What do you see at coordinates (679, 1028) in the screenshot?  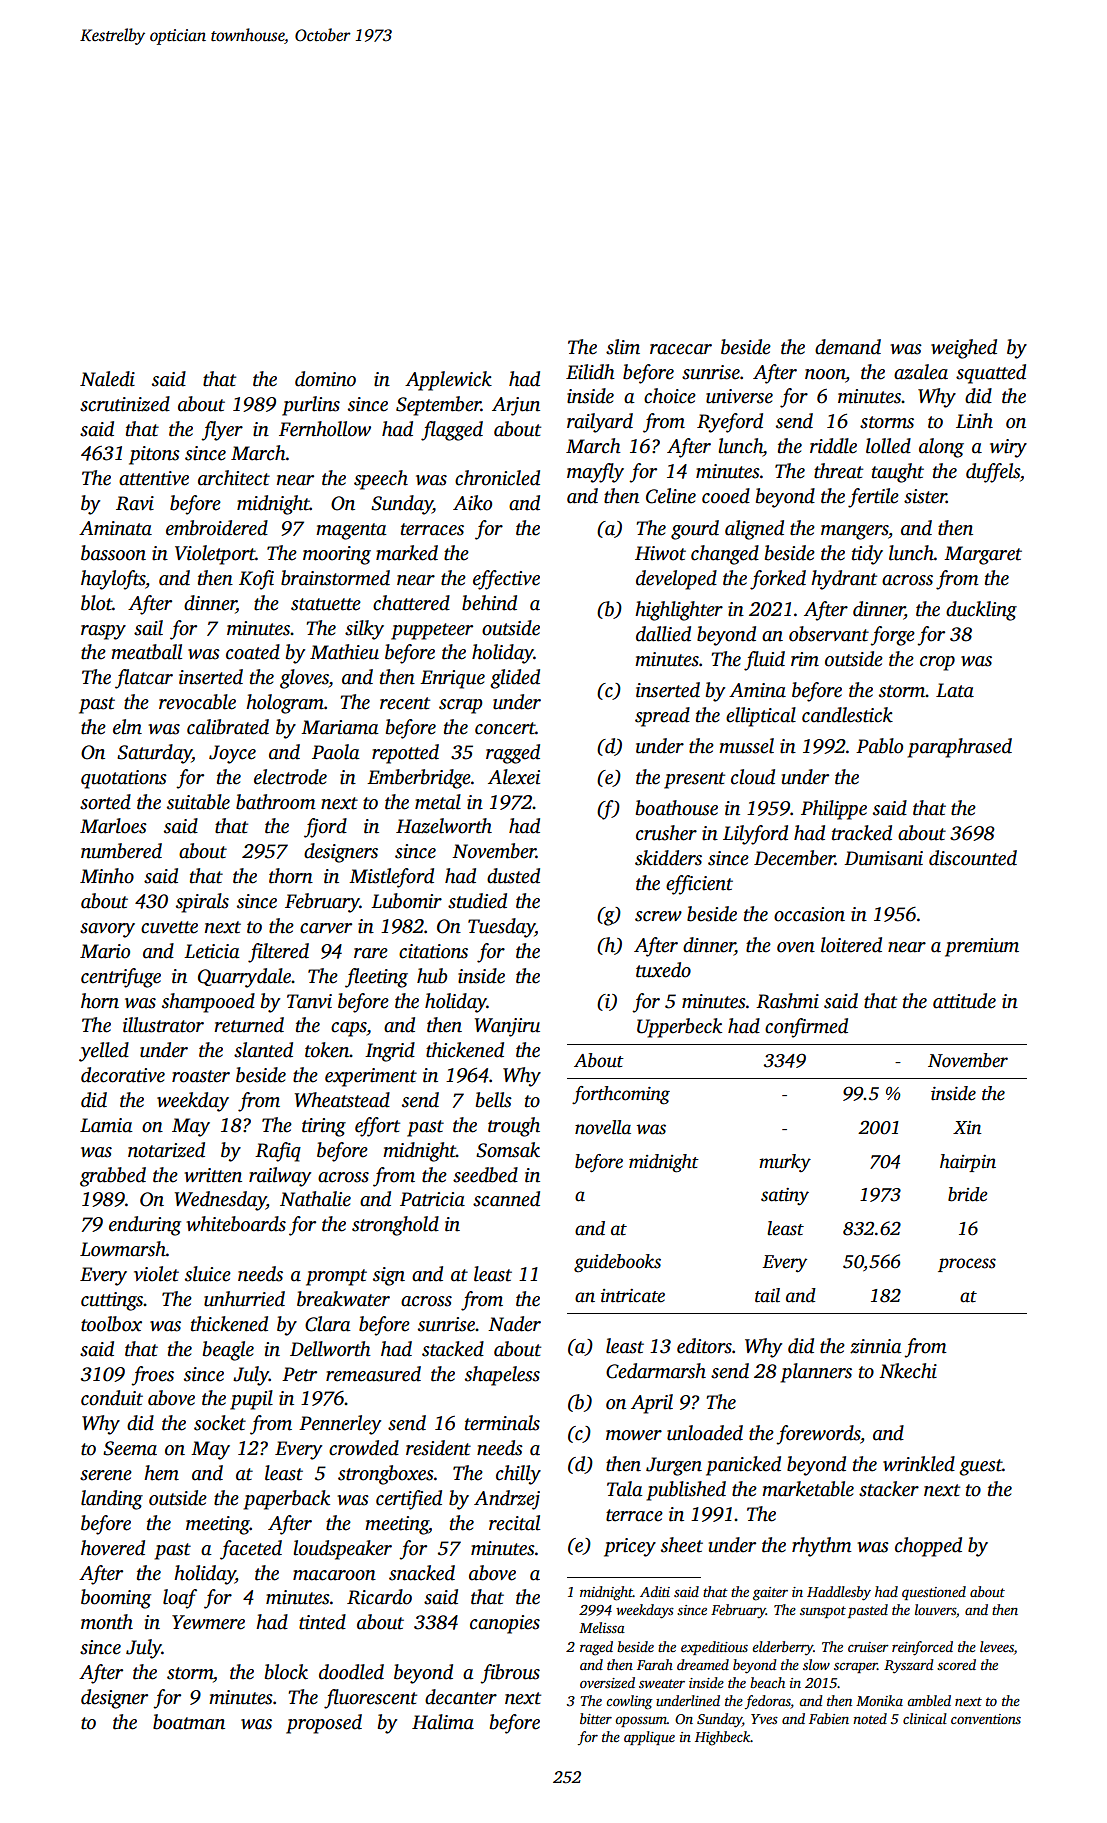 I see `Upperbeck` at bounding box center [679, 1028].
